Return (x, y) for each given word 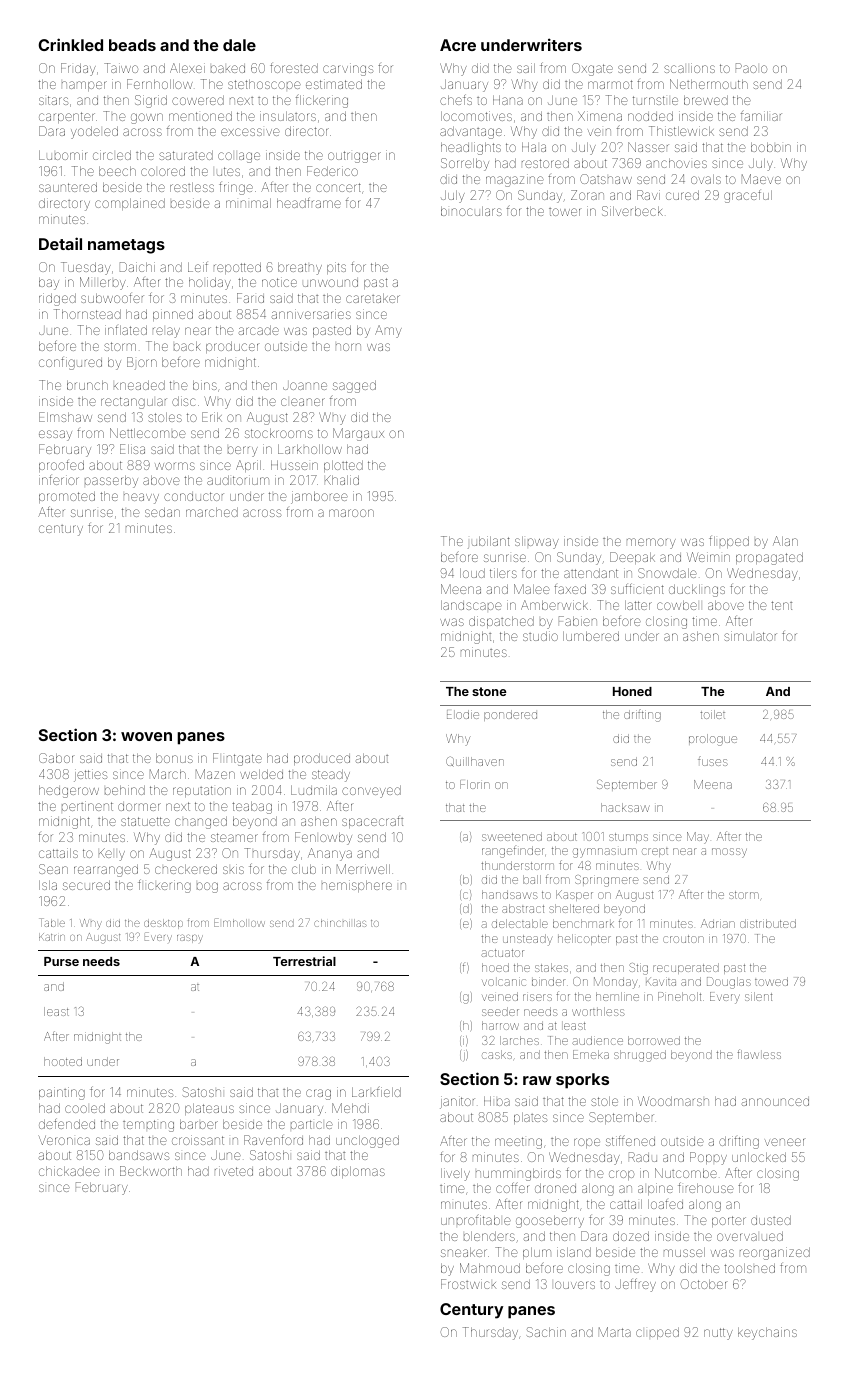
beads (132, 45)
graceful (748, 196)
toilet (712, 714)
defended (67, 1123)
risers (537, 997)
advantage (471, 132)
